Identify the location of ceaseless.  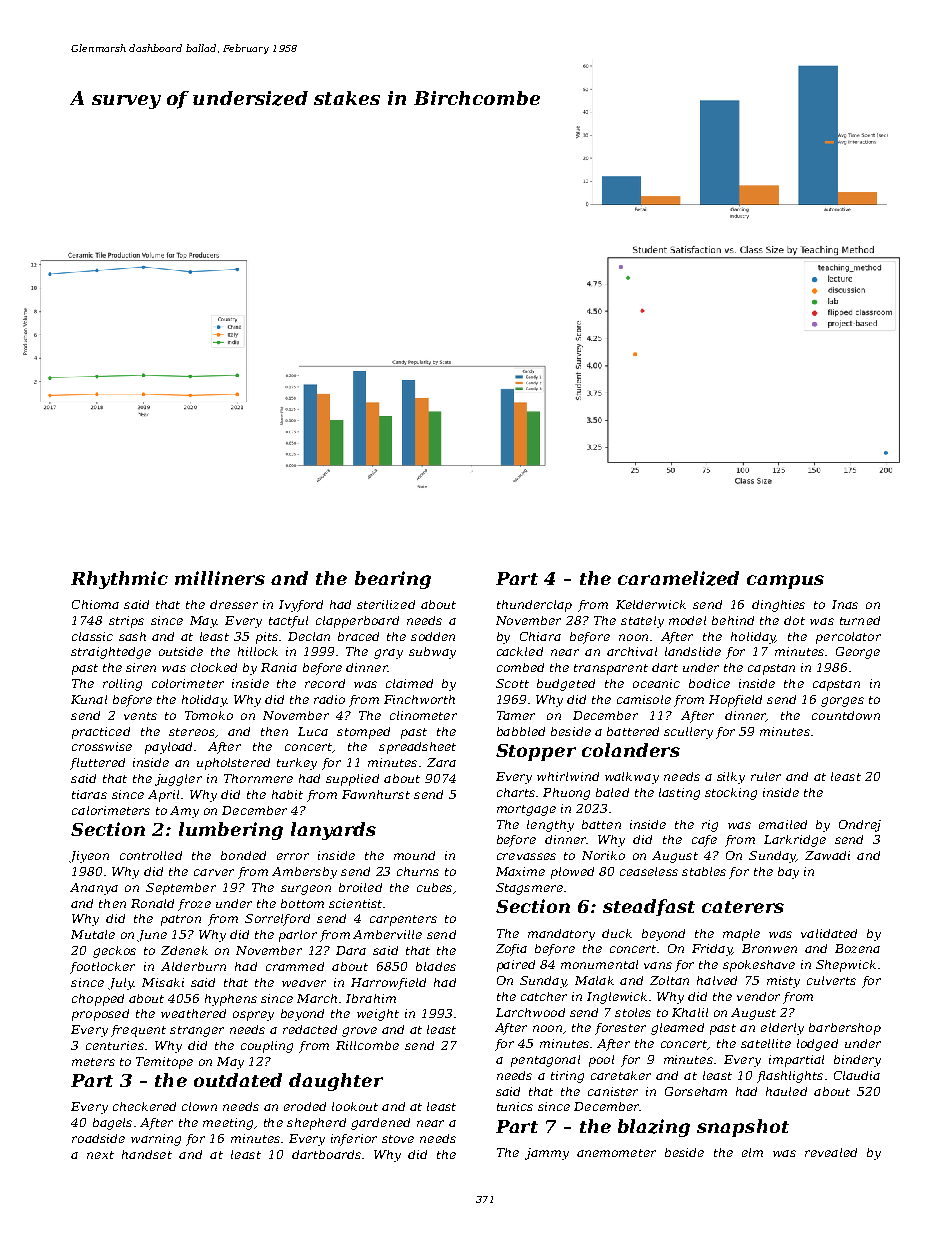
(649, 871).
